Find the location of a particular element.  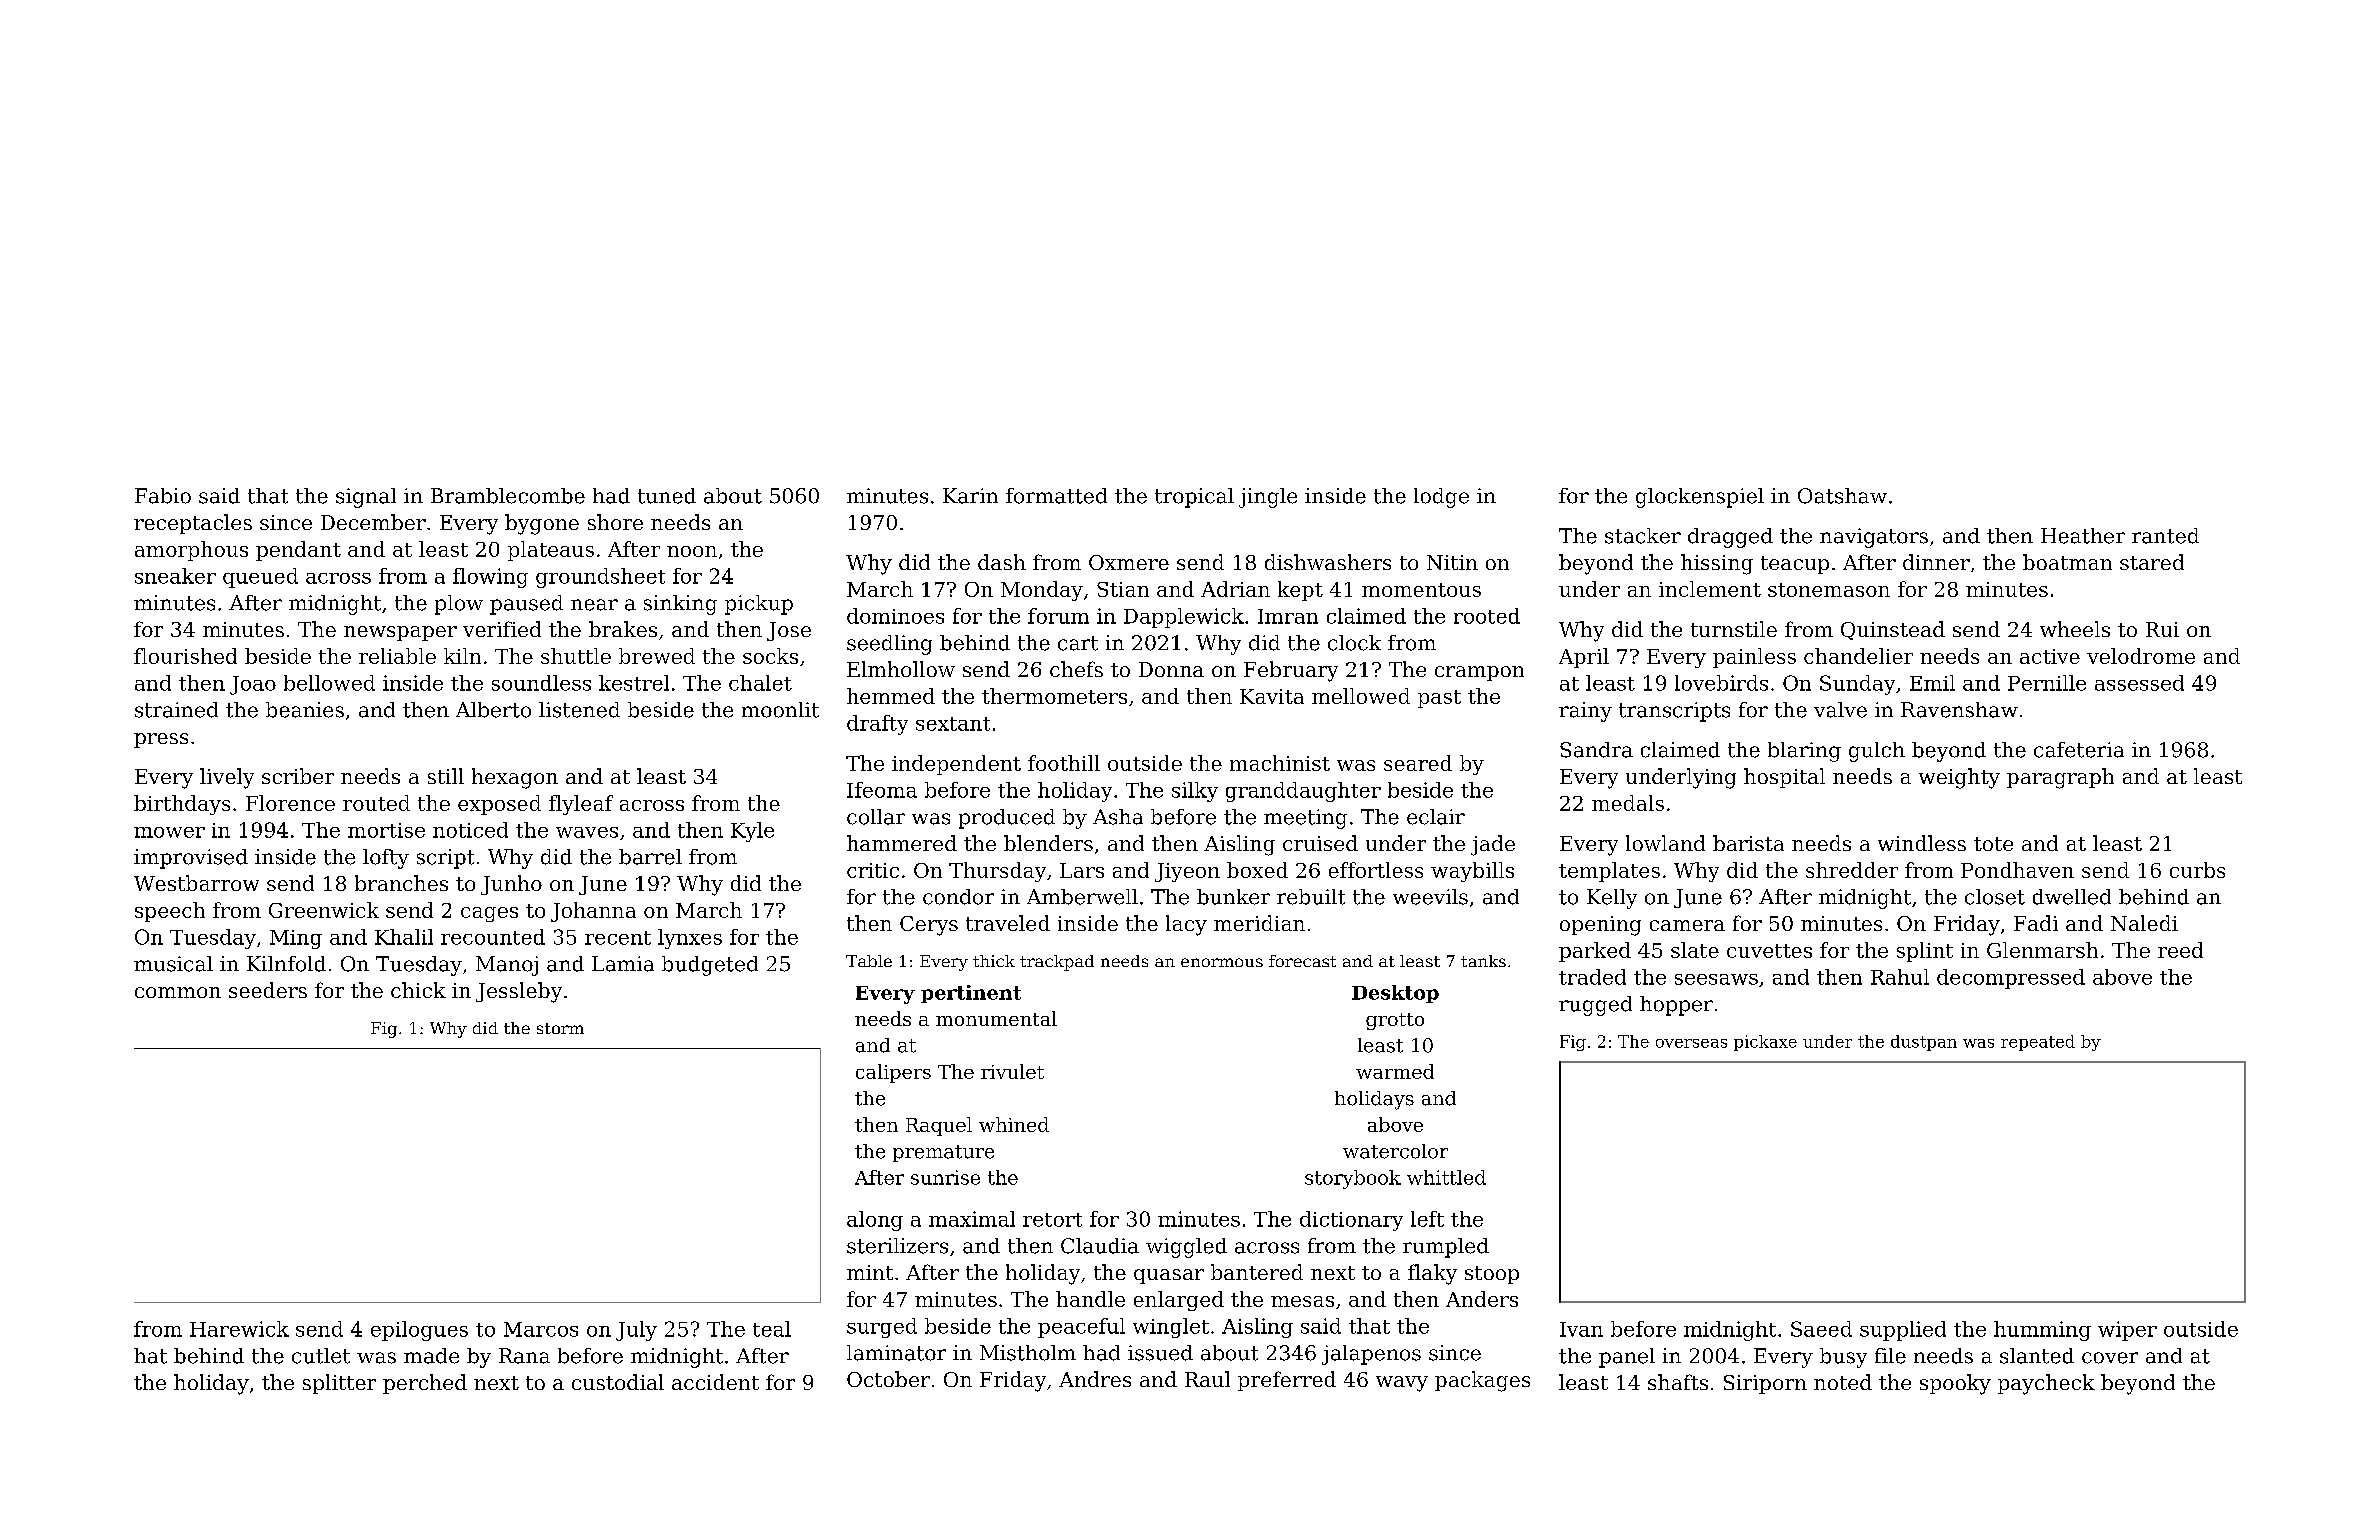

past is located at coordinates (1439, 699).
